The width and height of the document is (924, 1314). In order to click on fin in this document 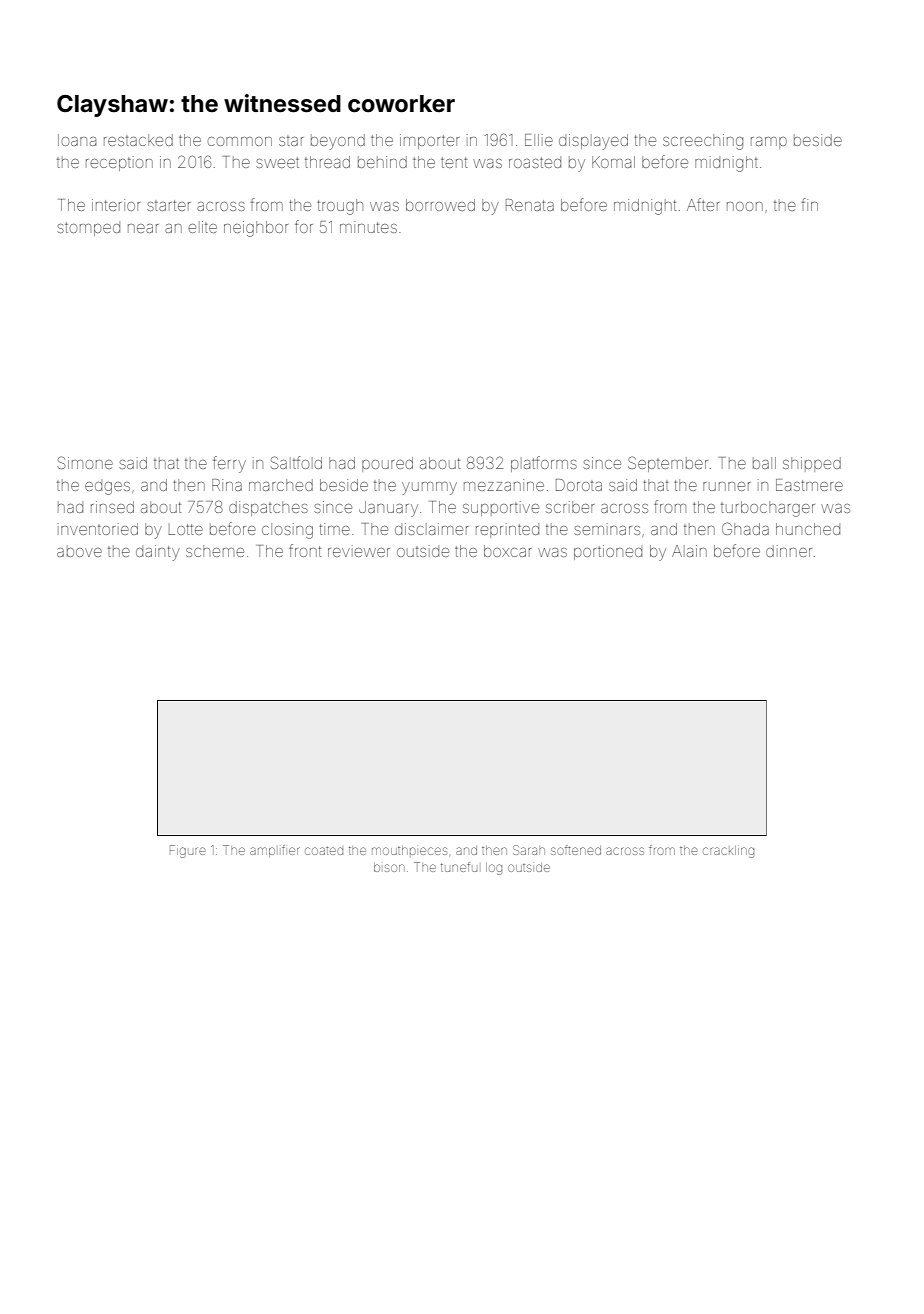, I will do `click(809, 204)`.
